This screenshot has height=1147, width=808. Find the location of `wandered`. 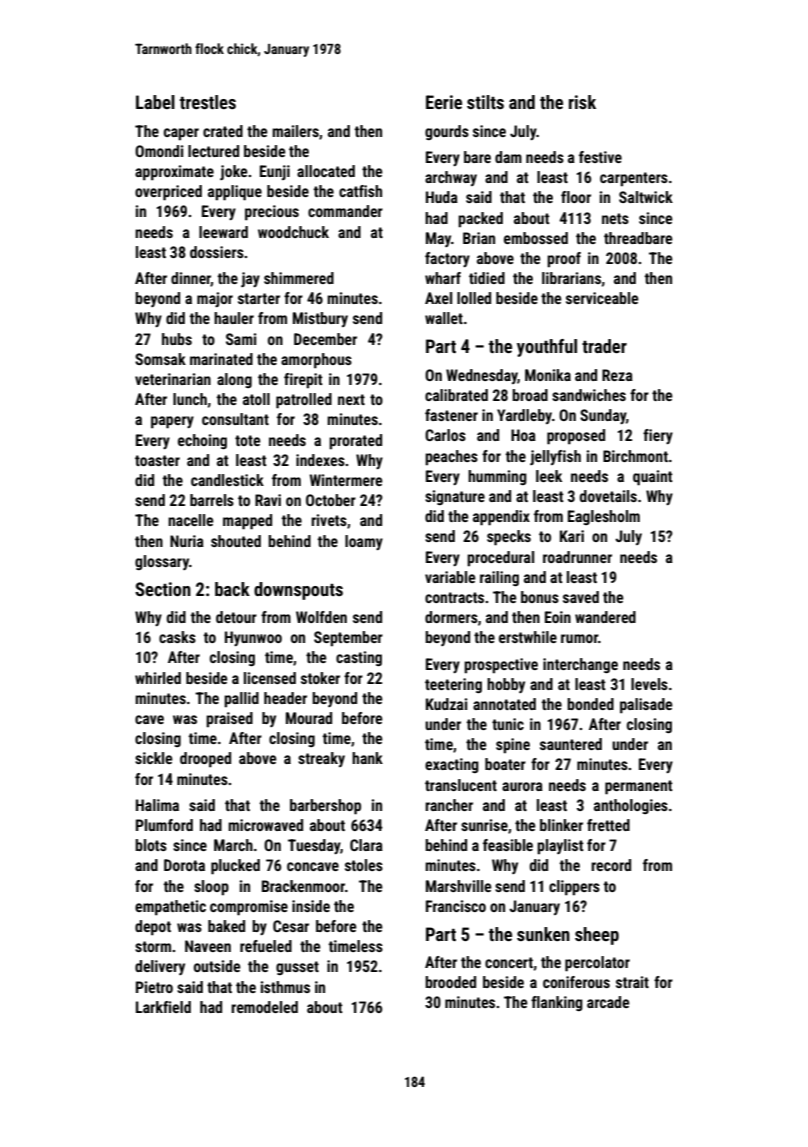

wandered is located at coordinates (605, 617).
